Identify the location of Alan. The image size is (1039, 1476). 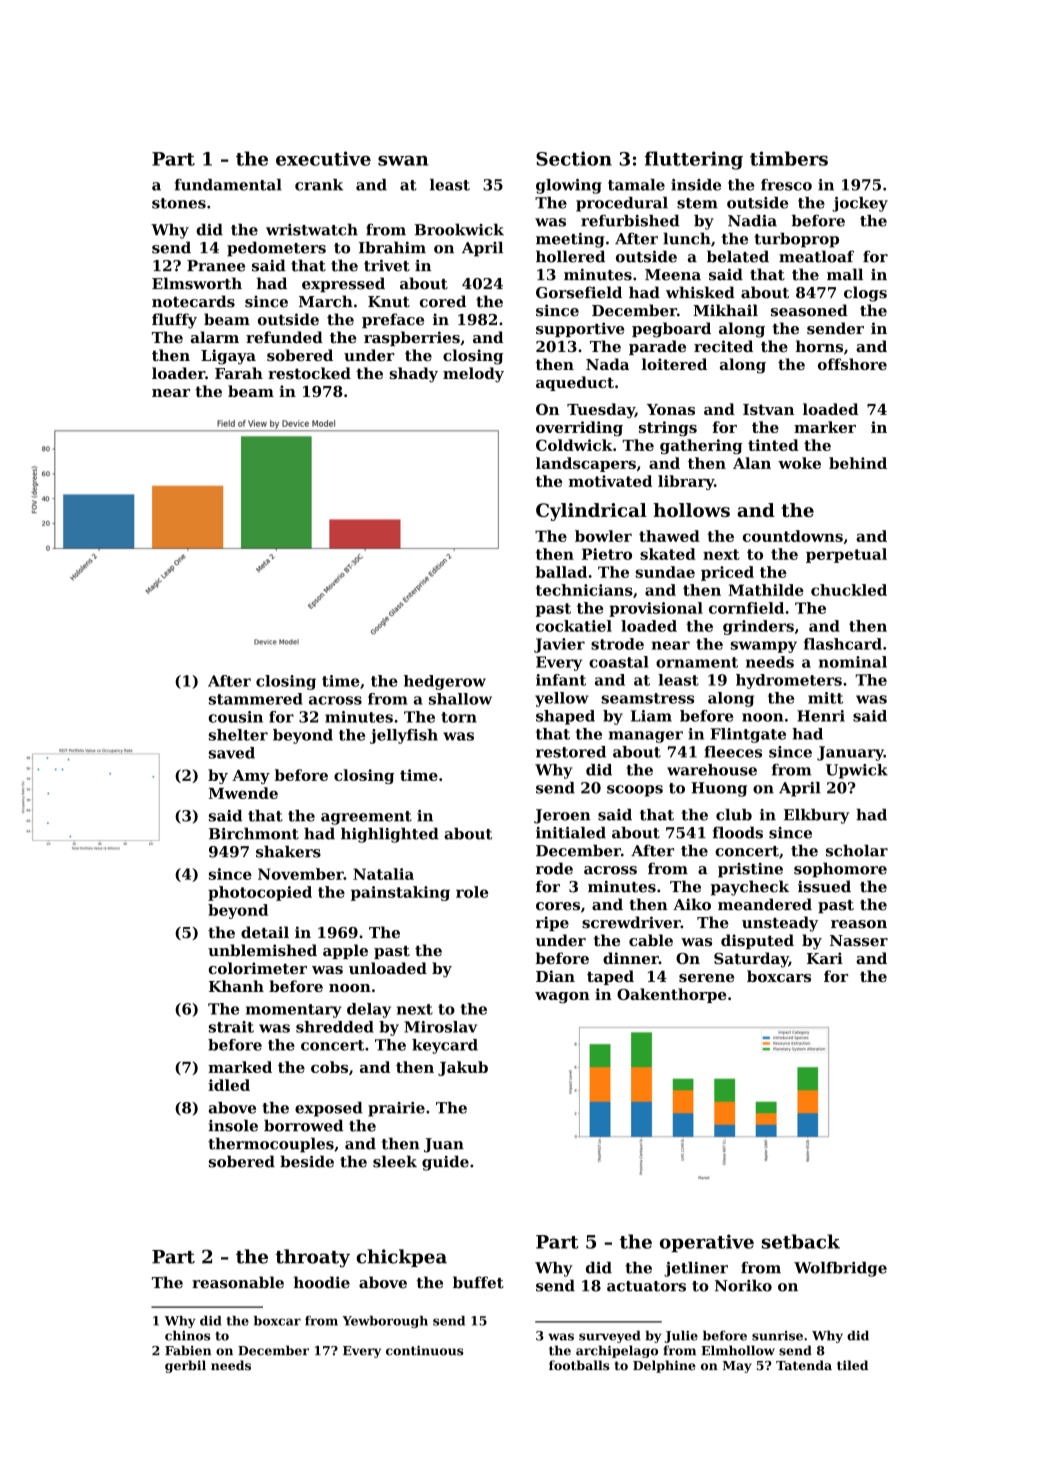
(752, 463).
